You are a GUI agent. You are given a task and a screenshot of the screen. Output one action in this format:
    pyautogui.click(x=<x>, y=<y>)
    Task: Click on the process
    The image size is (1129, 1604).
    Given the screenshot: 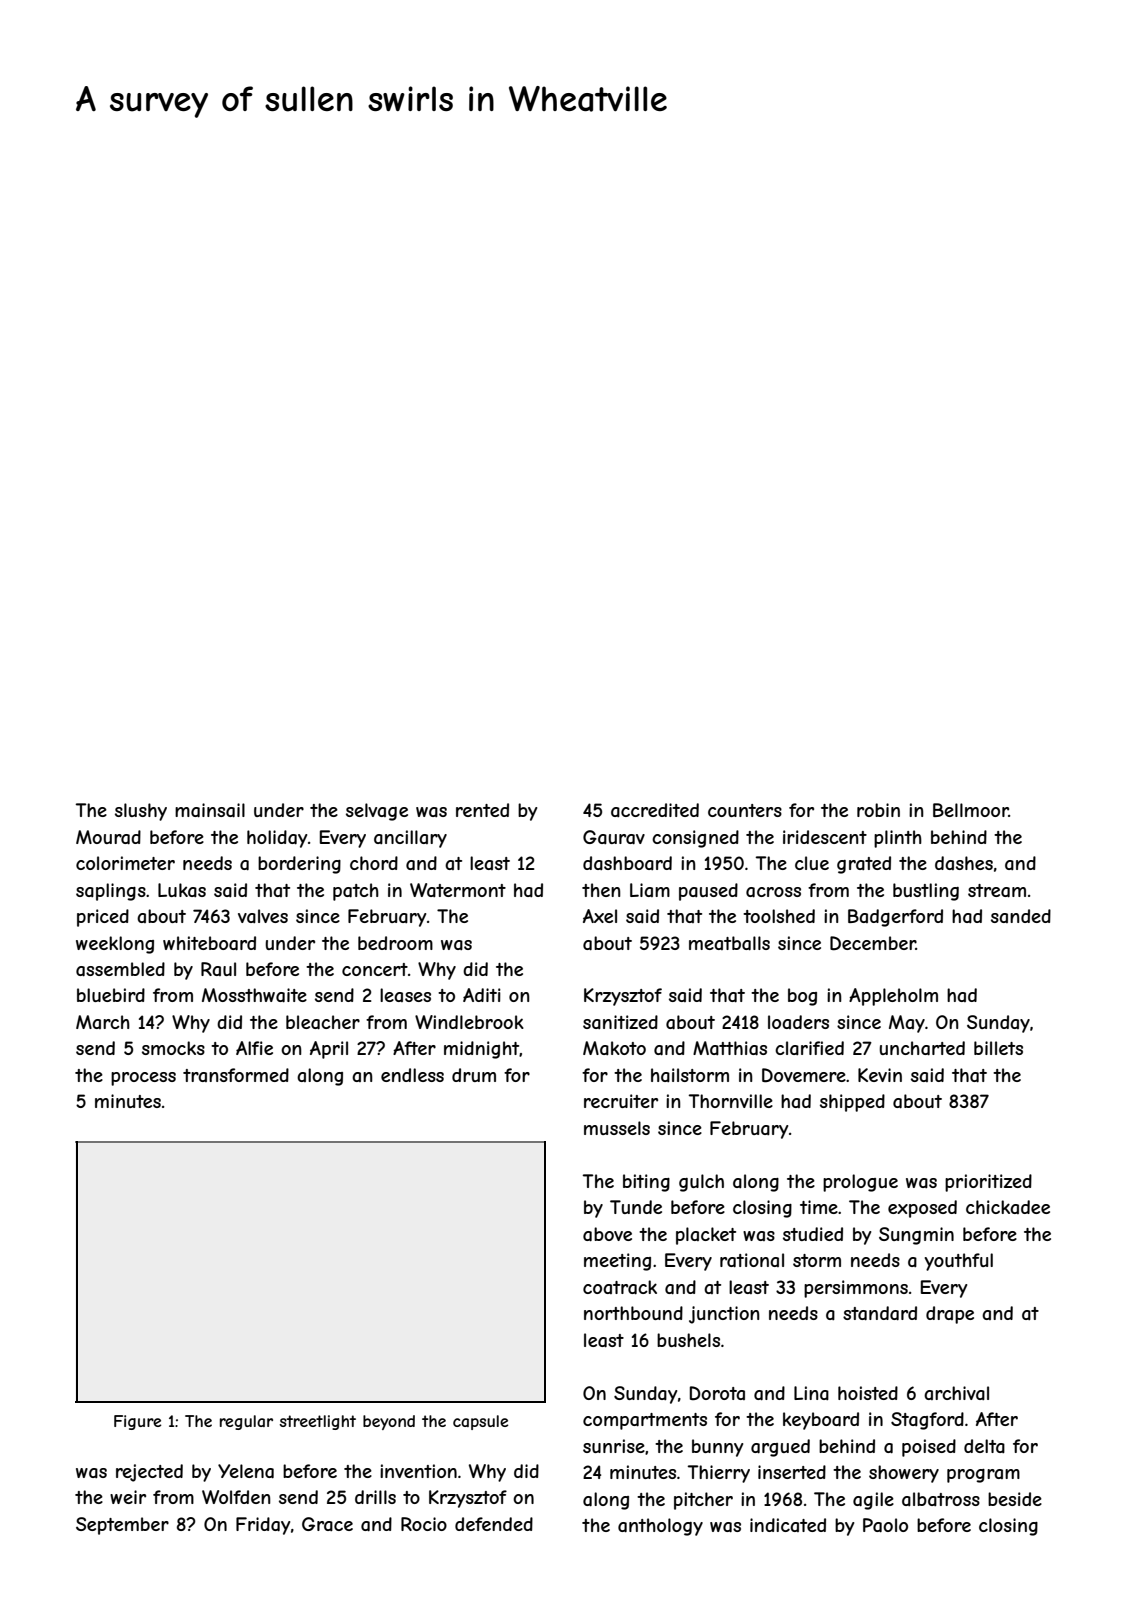 What is the action you would take?
    pyautogui.click(x=143, y=1079)
